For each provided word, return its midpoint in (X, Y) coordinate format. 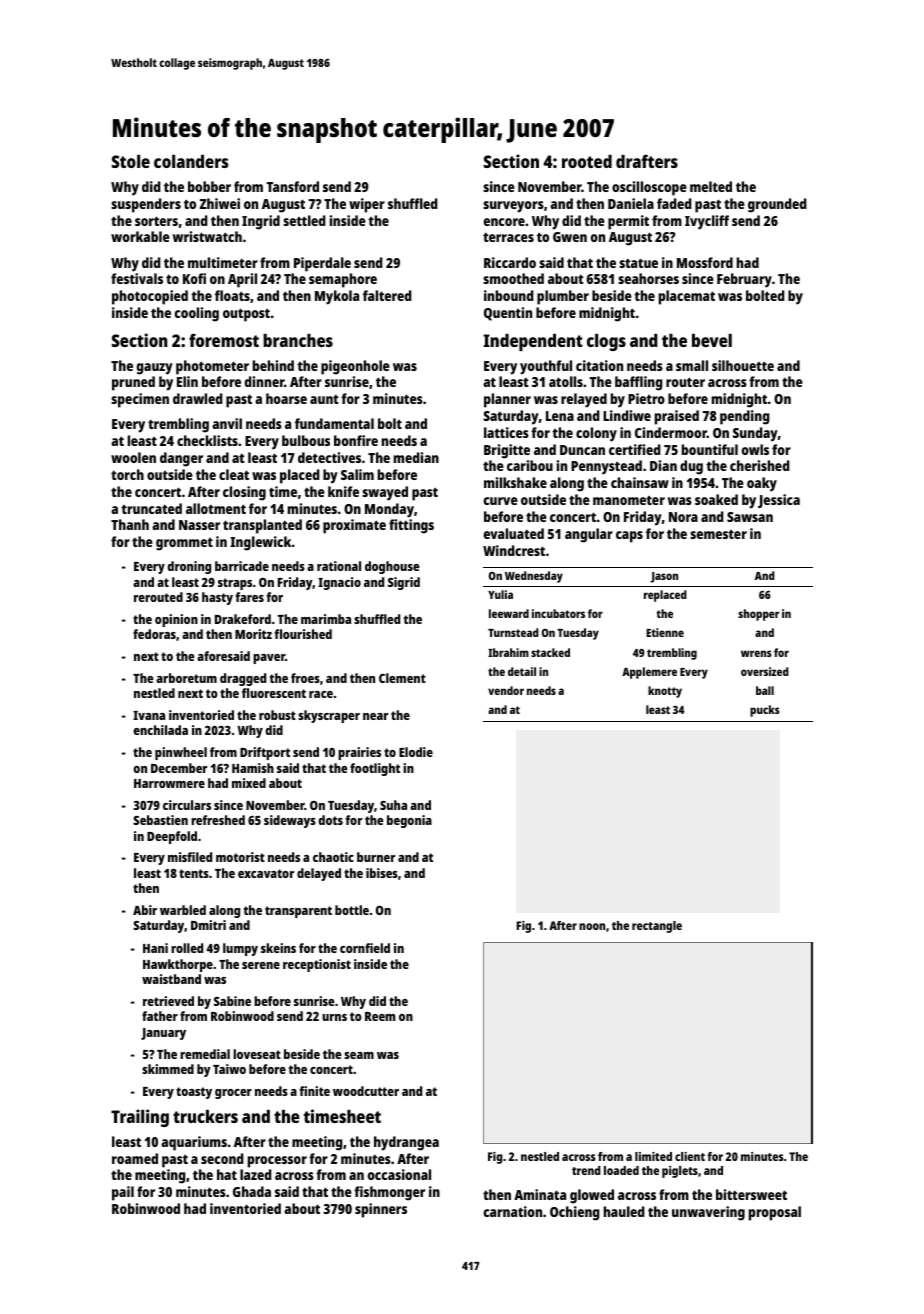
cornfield (365, 948)
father (160, 1016)
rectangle (657, 927)
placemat (687, 297)
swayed (385, 493)
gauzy (155, 369)
